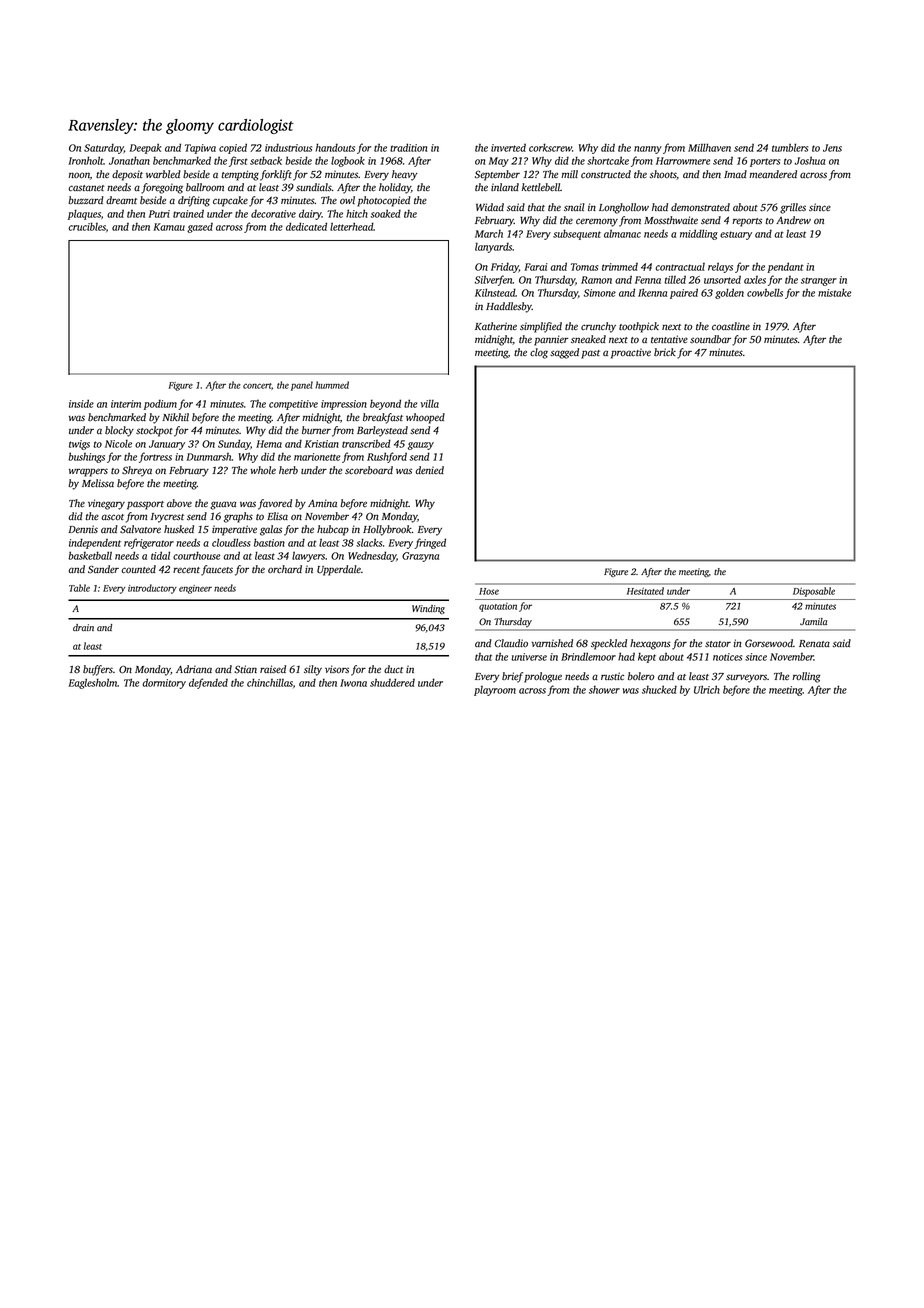 The image size is (924, 1308). What do you see at coordinates (550, 147) in the document?
I see `corkscrew` at bounding box center [550, 147].
